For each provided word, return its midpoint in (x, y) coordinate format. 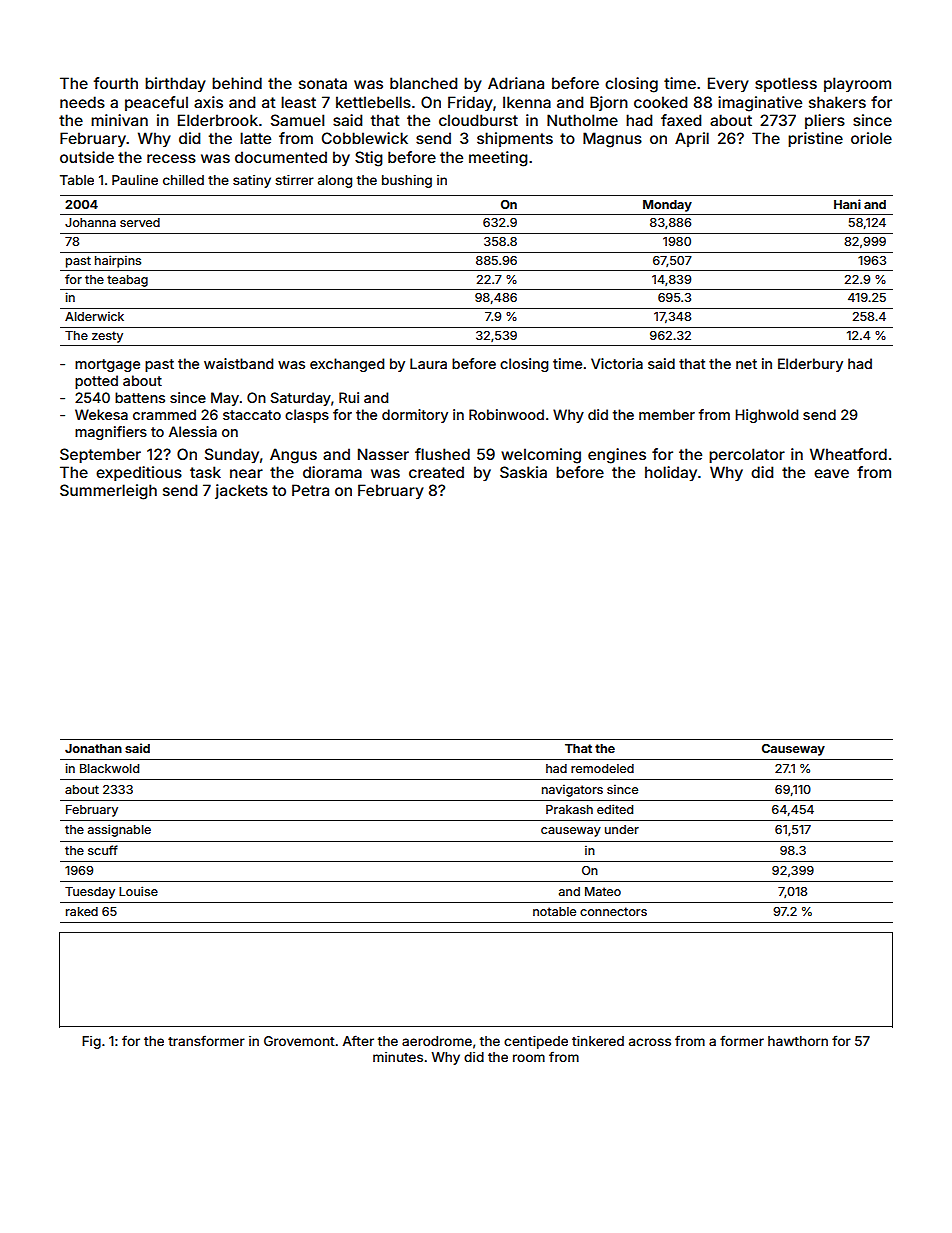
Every (728, 84)
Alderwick (94, 316)
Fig (91, 1042)
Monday (667, 206)
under (622, 829)
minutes (398, 1057)
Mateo (603, 891)
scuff (103, 850)
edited (615, 809)
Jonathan (93, 748)
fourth (116, 83)
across (650, 1042)
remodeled (602, 768)
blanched (423, 83)
